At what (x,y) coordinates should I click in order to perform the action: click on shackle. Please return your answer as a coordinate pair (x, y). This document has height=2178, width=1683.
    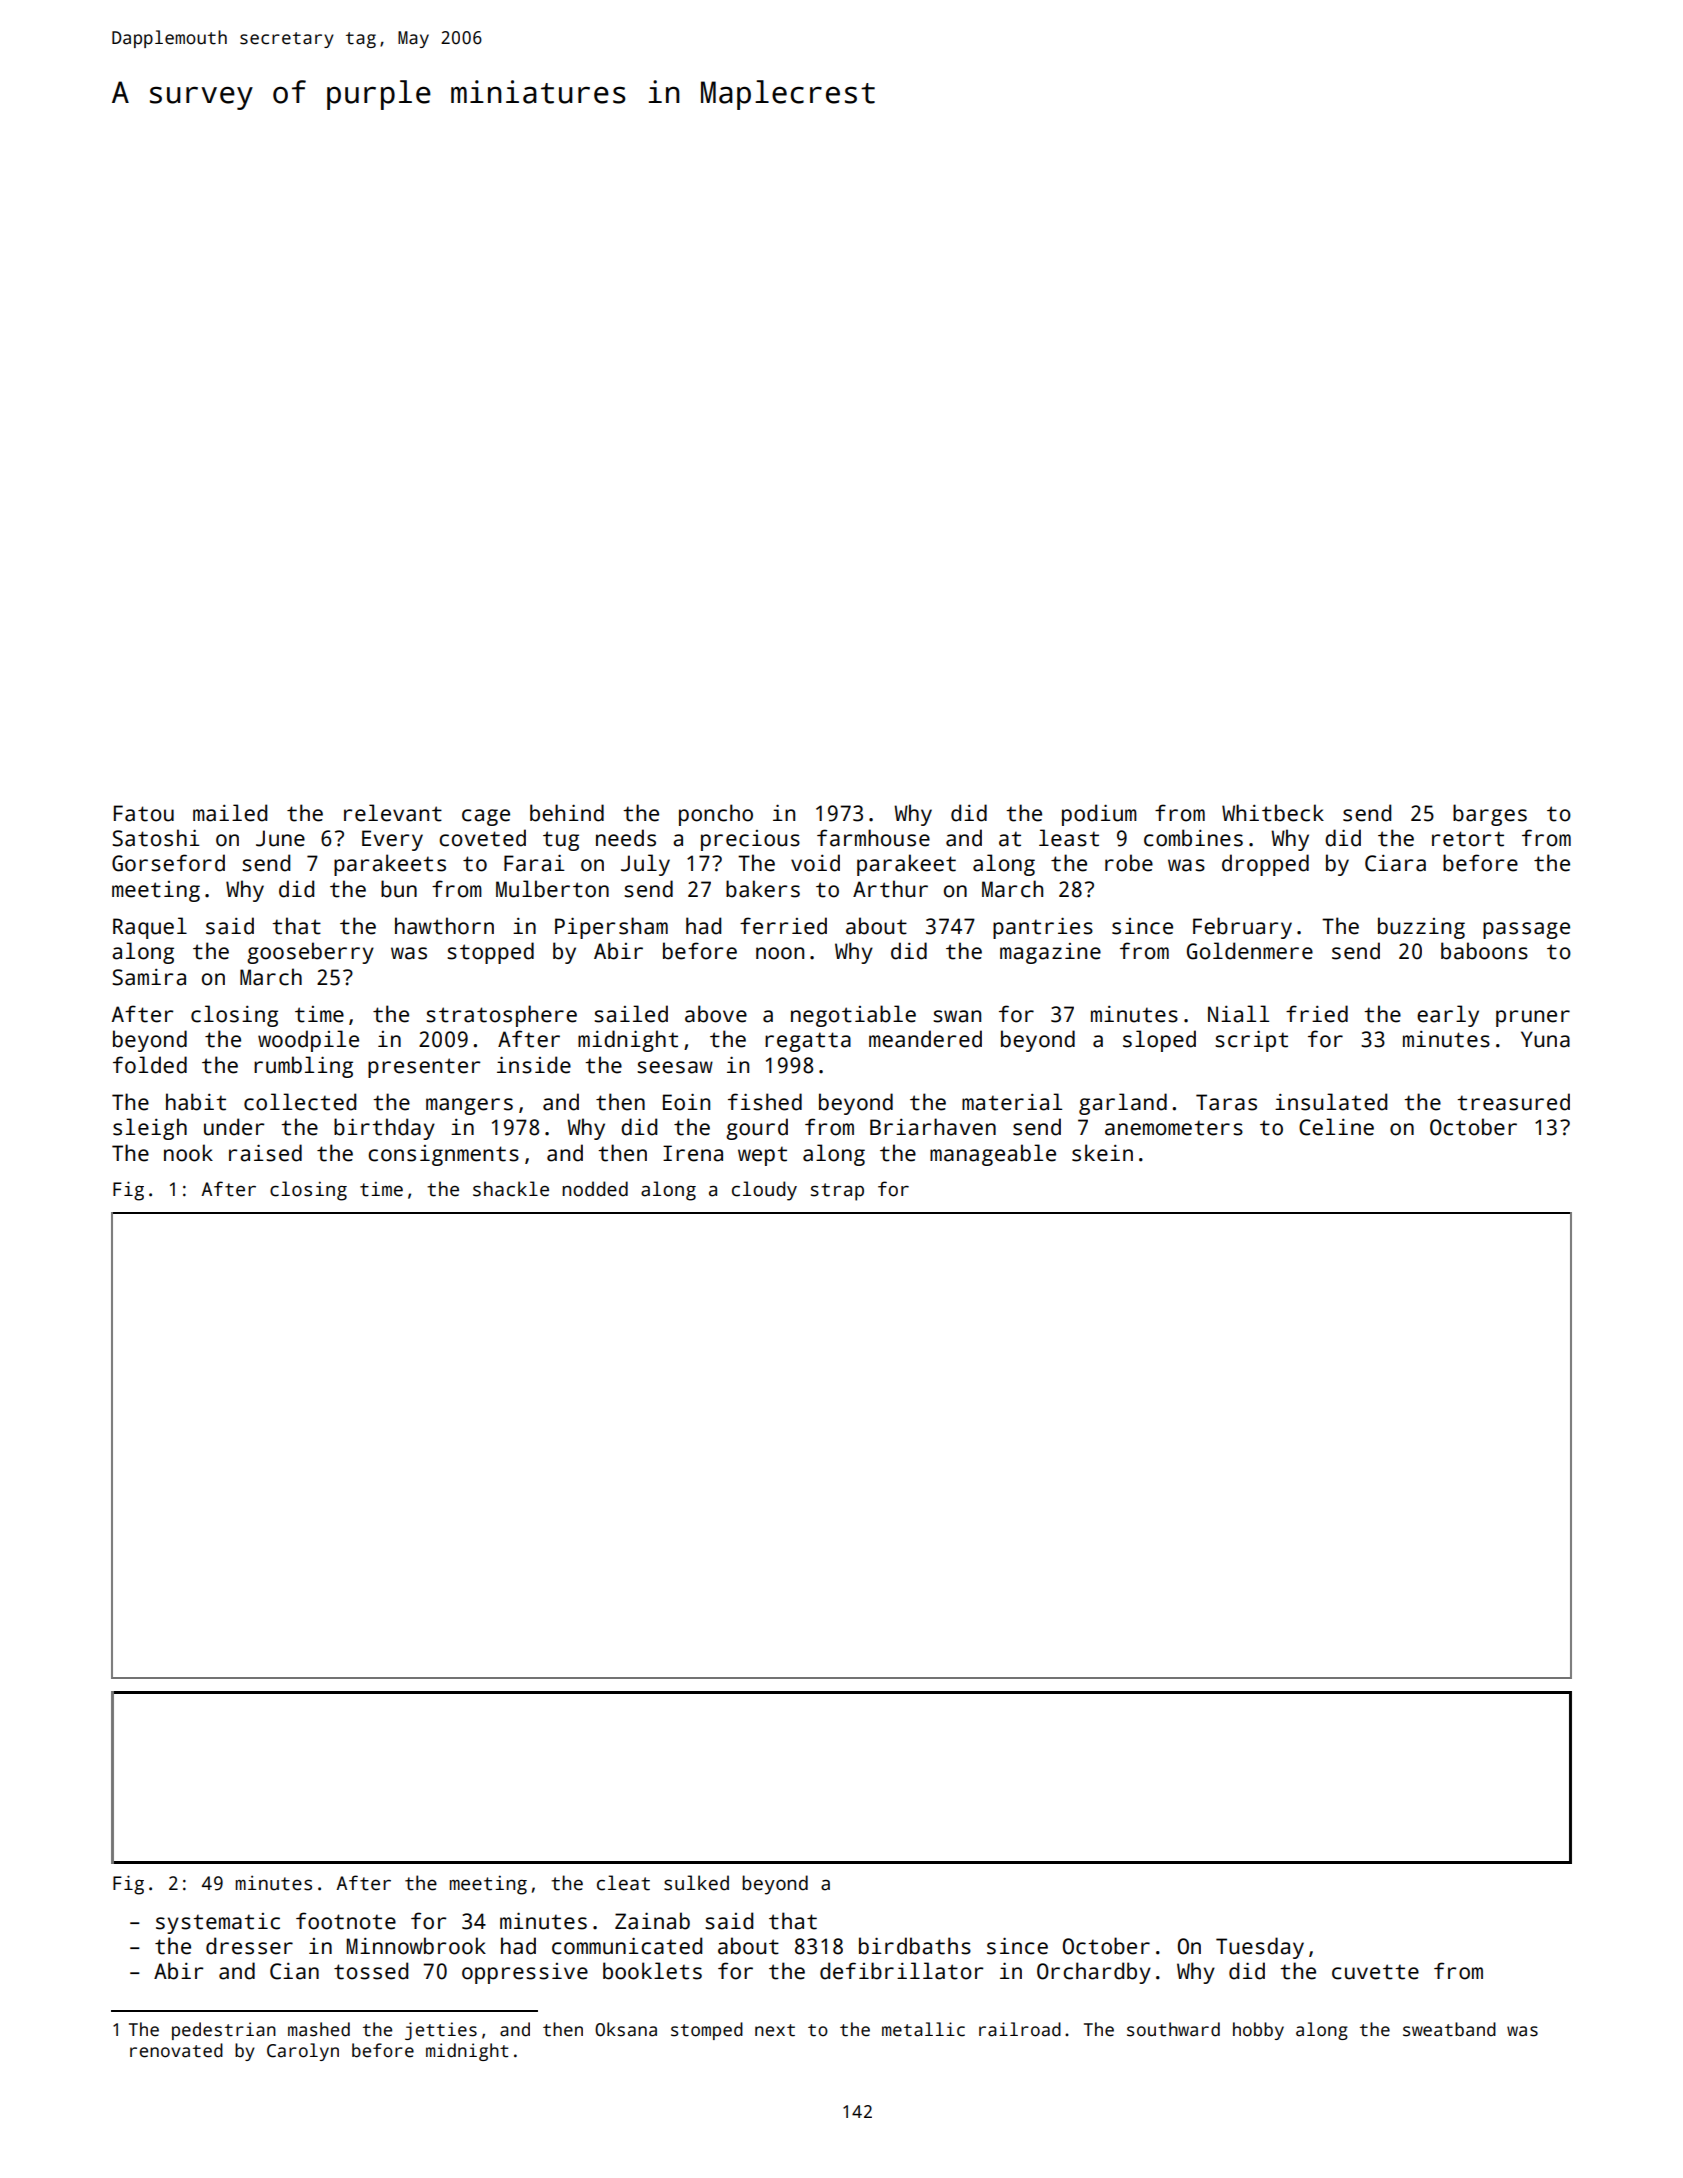
    Looking at the image, I should click on (511, 1189).
